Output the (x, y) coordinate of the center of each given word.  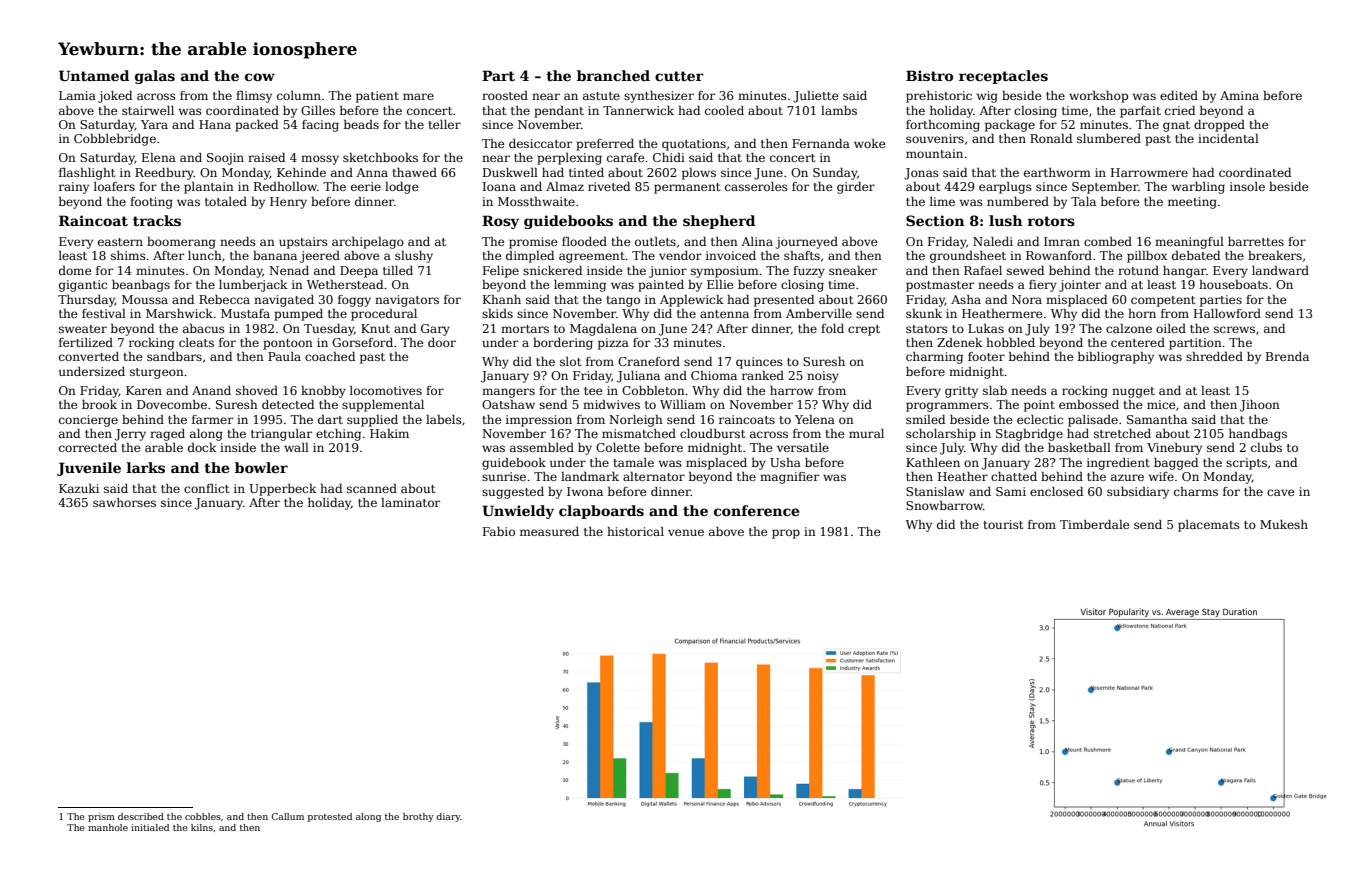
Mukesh (1284, 524)
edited (1179, 95)
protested (330, 817)
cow (260, 77)
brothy (418, 817)
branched (613, 75)
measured (549, 531)
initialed (150, 827)
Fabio (499, 531)
